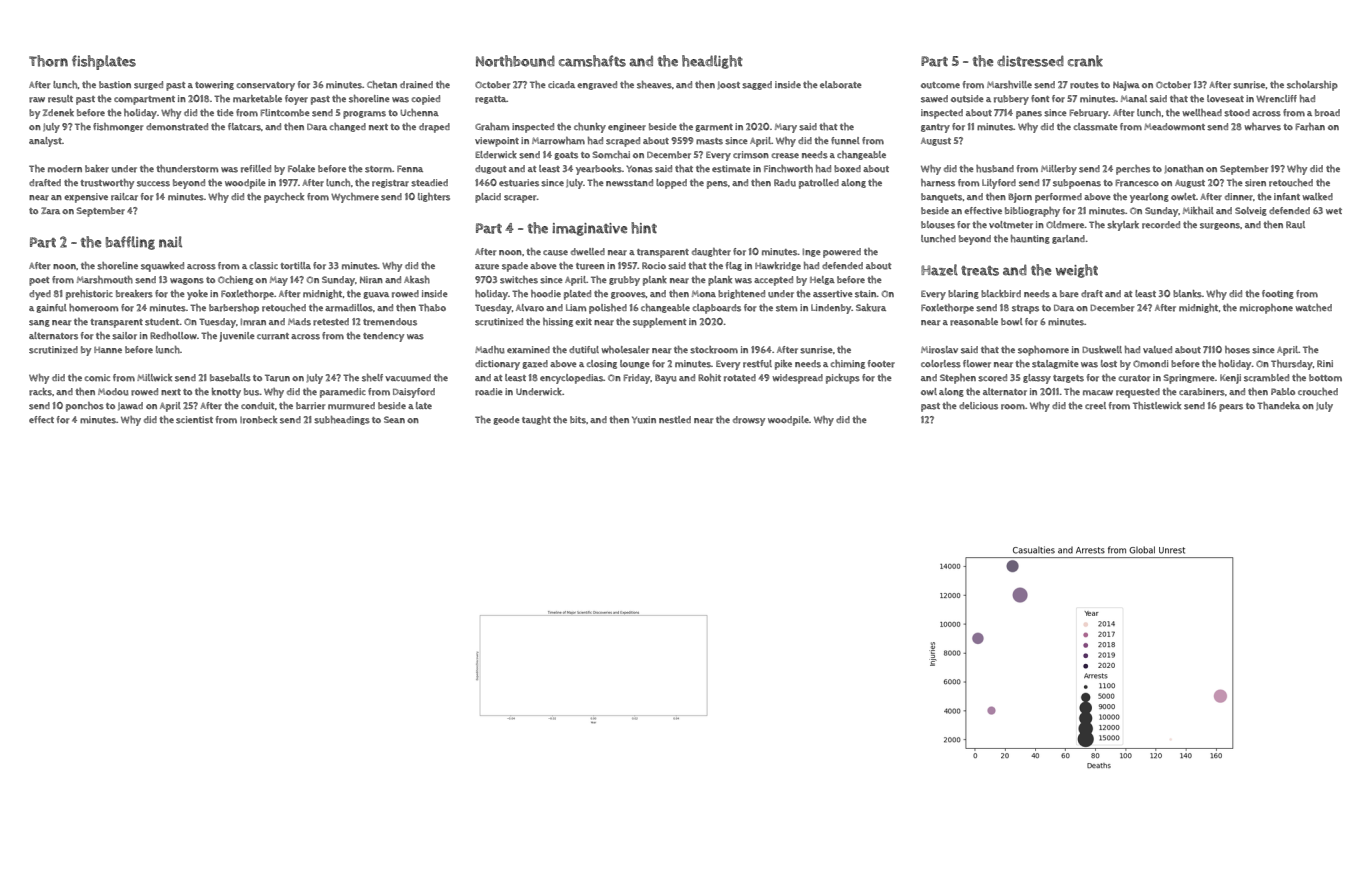 The height and width of the screenshot is (887, 1372). I want to click on blouses, so click(938, 225).
